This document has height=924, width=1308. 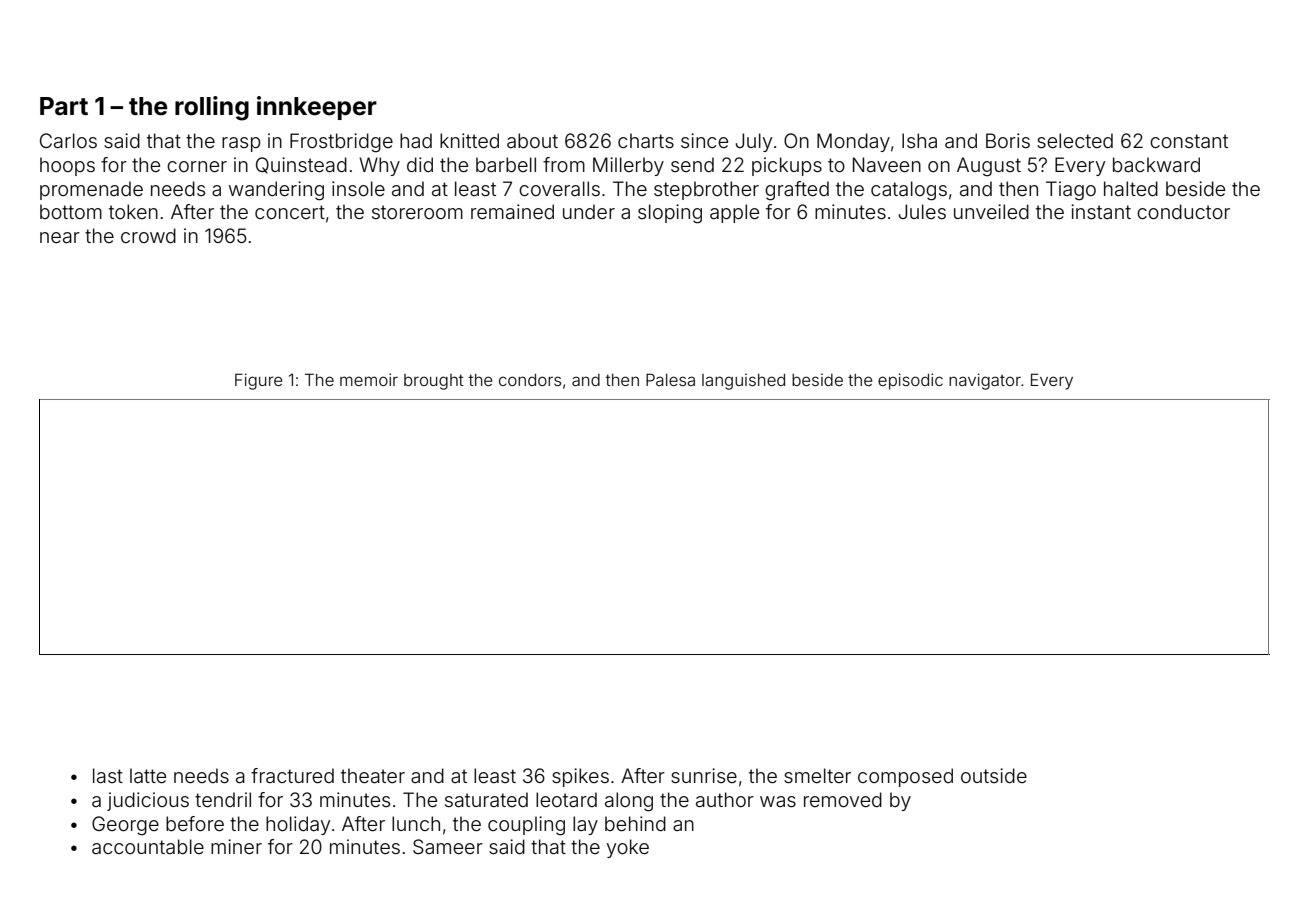 I want to click on miner, so click(x=236, y=846).
